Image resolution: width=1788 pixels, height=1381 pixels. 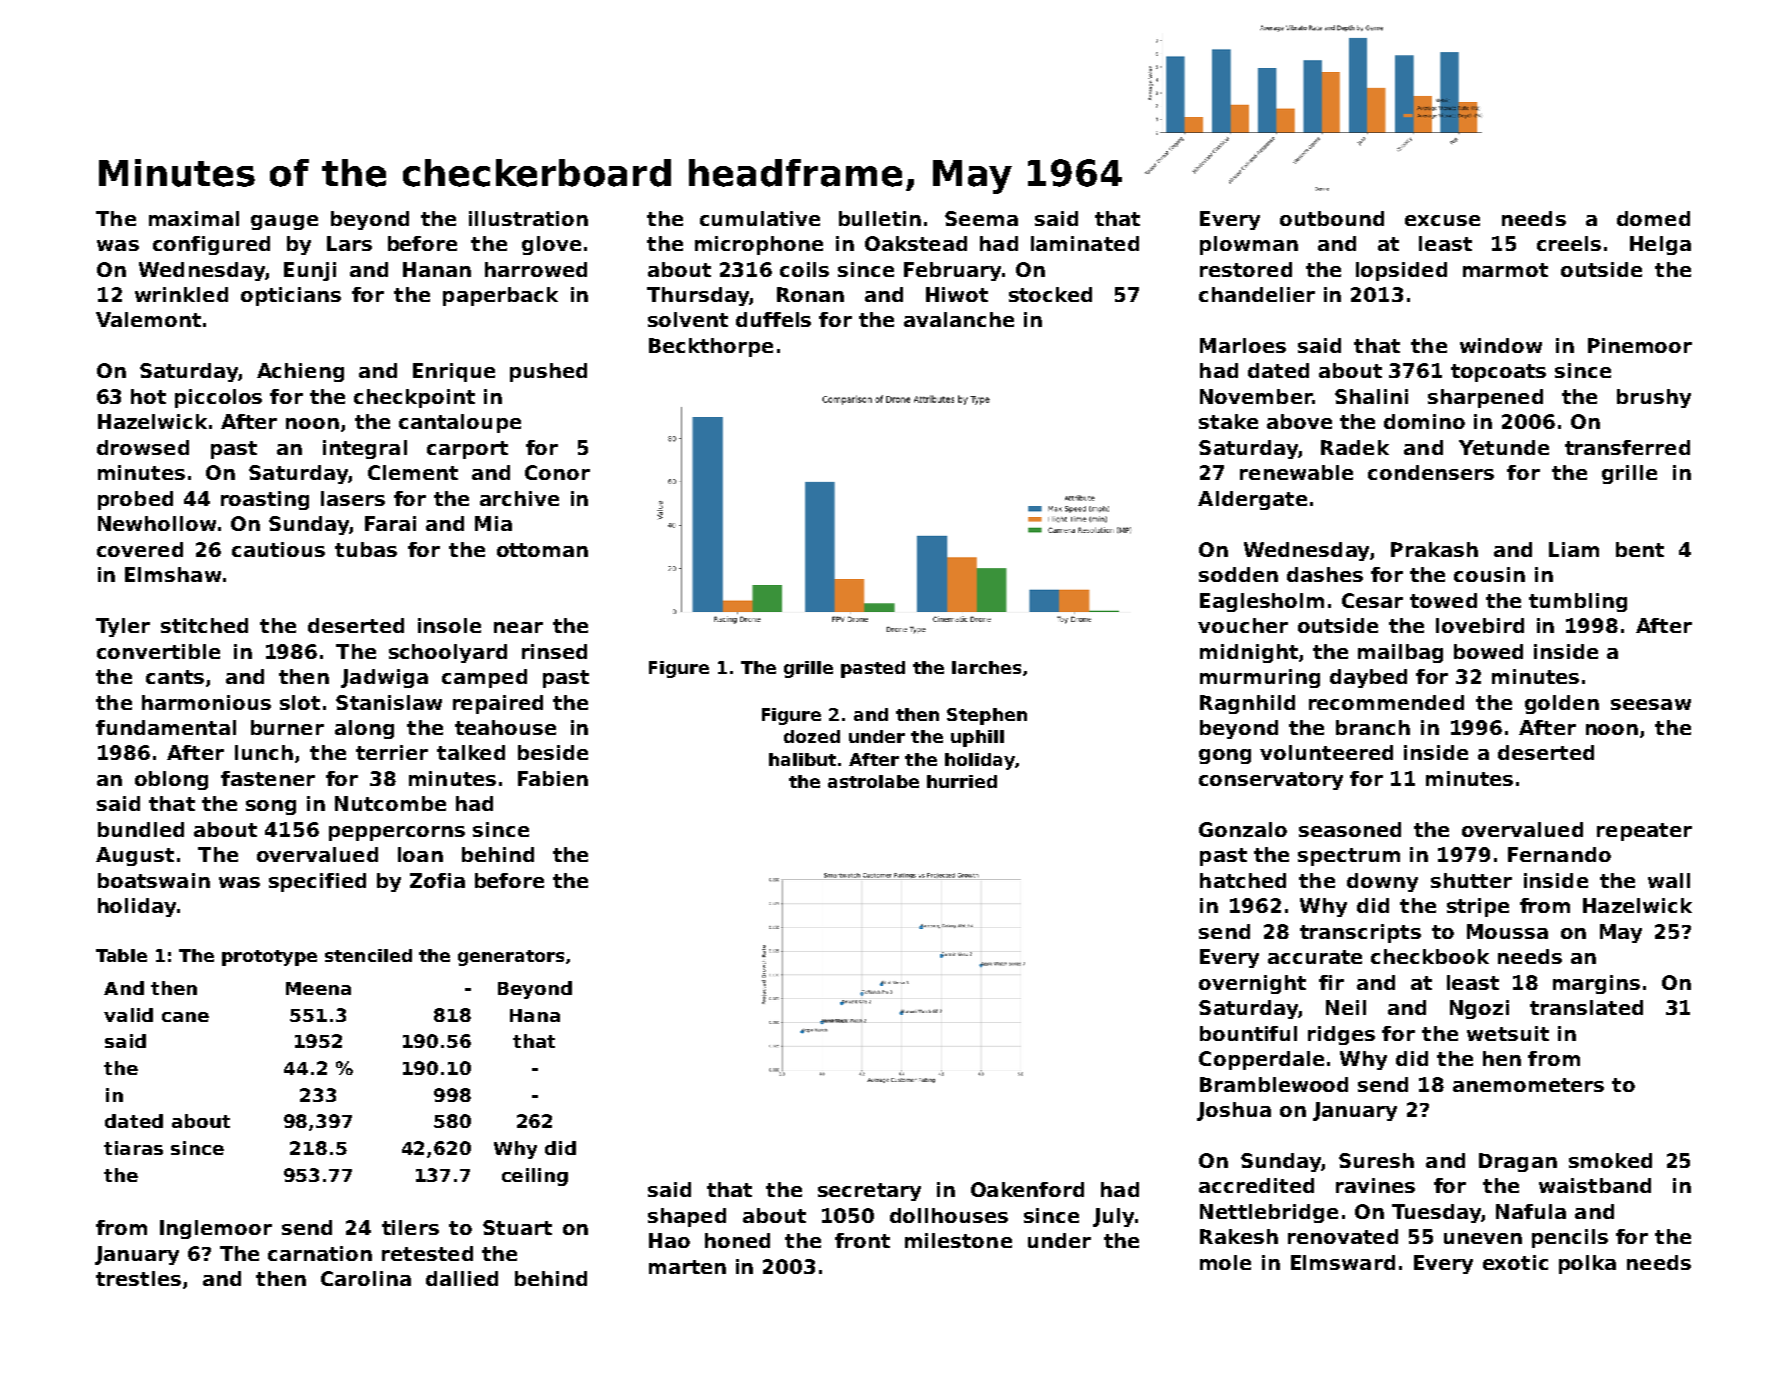 I want to click on camped, so click(x=484, y=678).
